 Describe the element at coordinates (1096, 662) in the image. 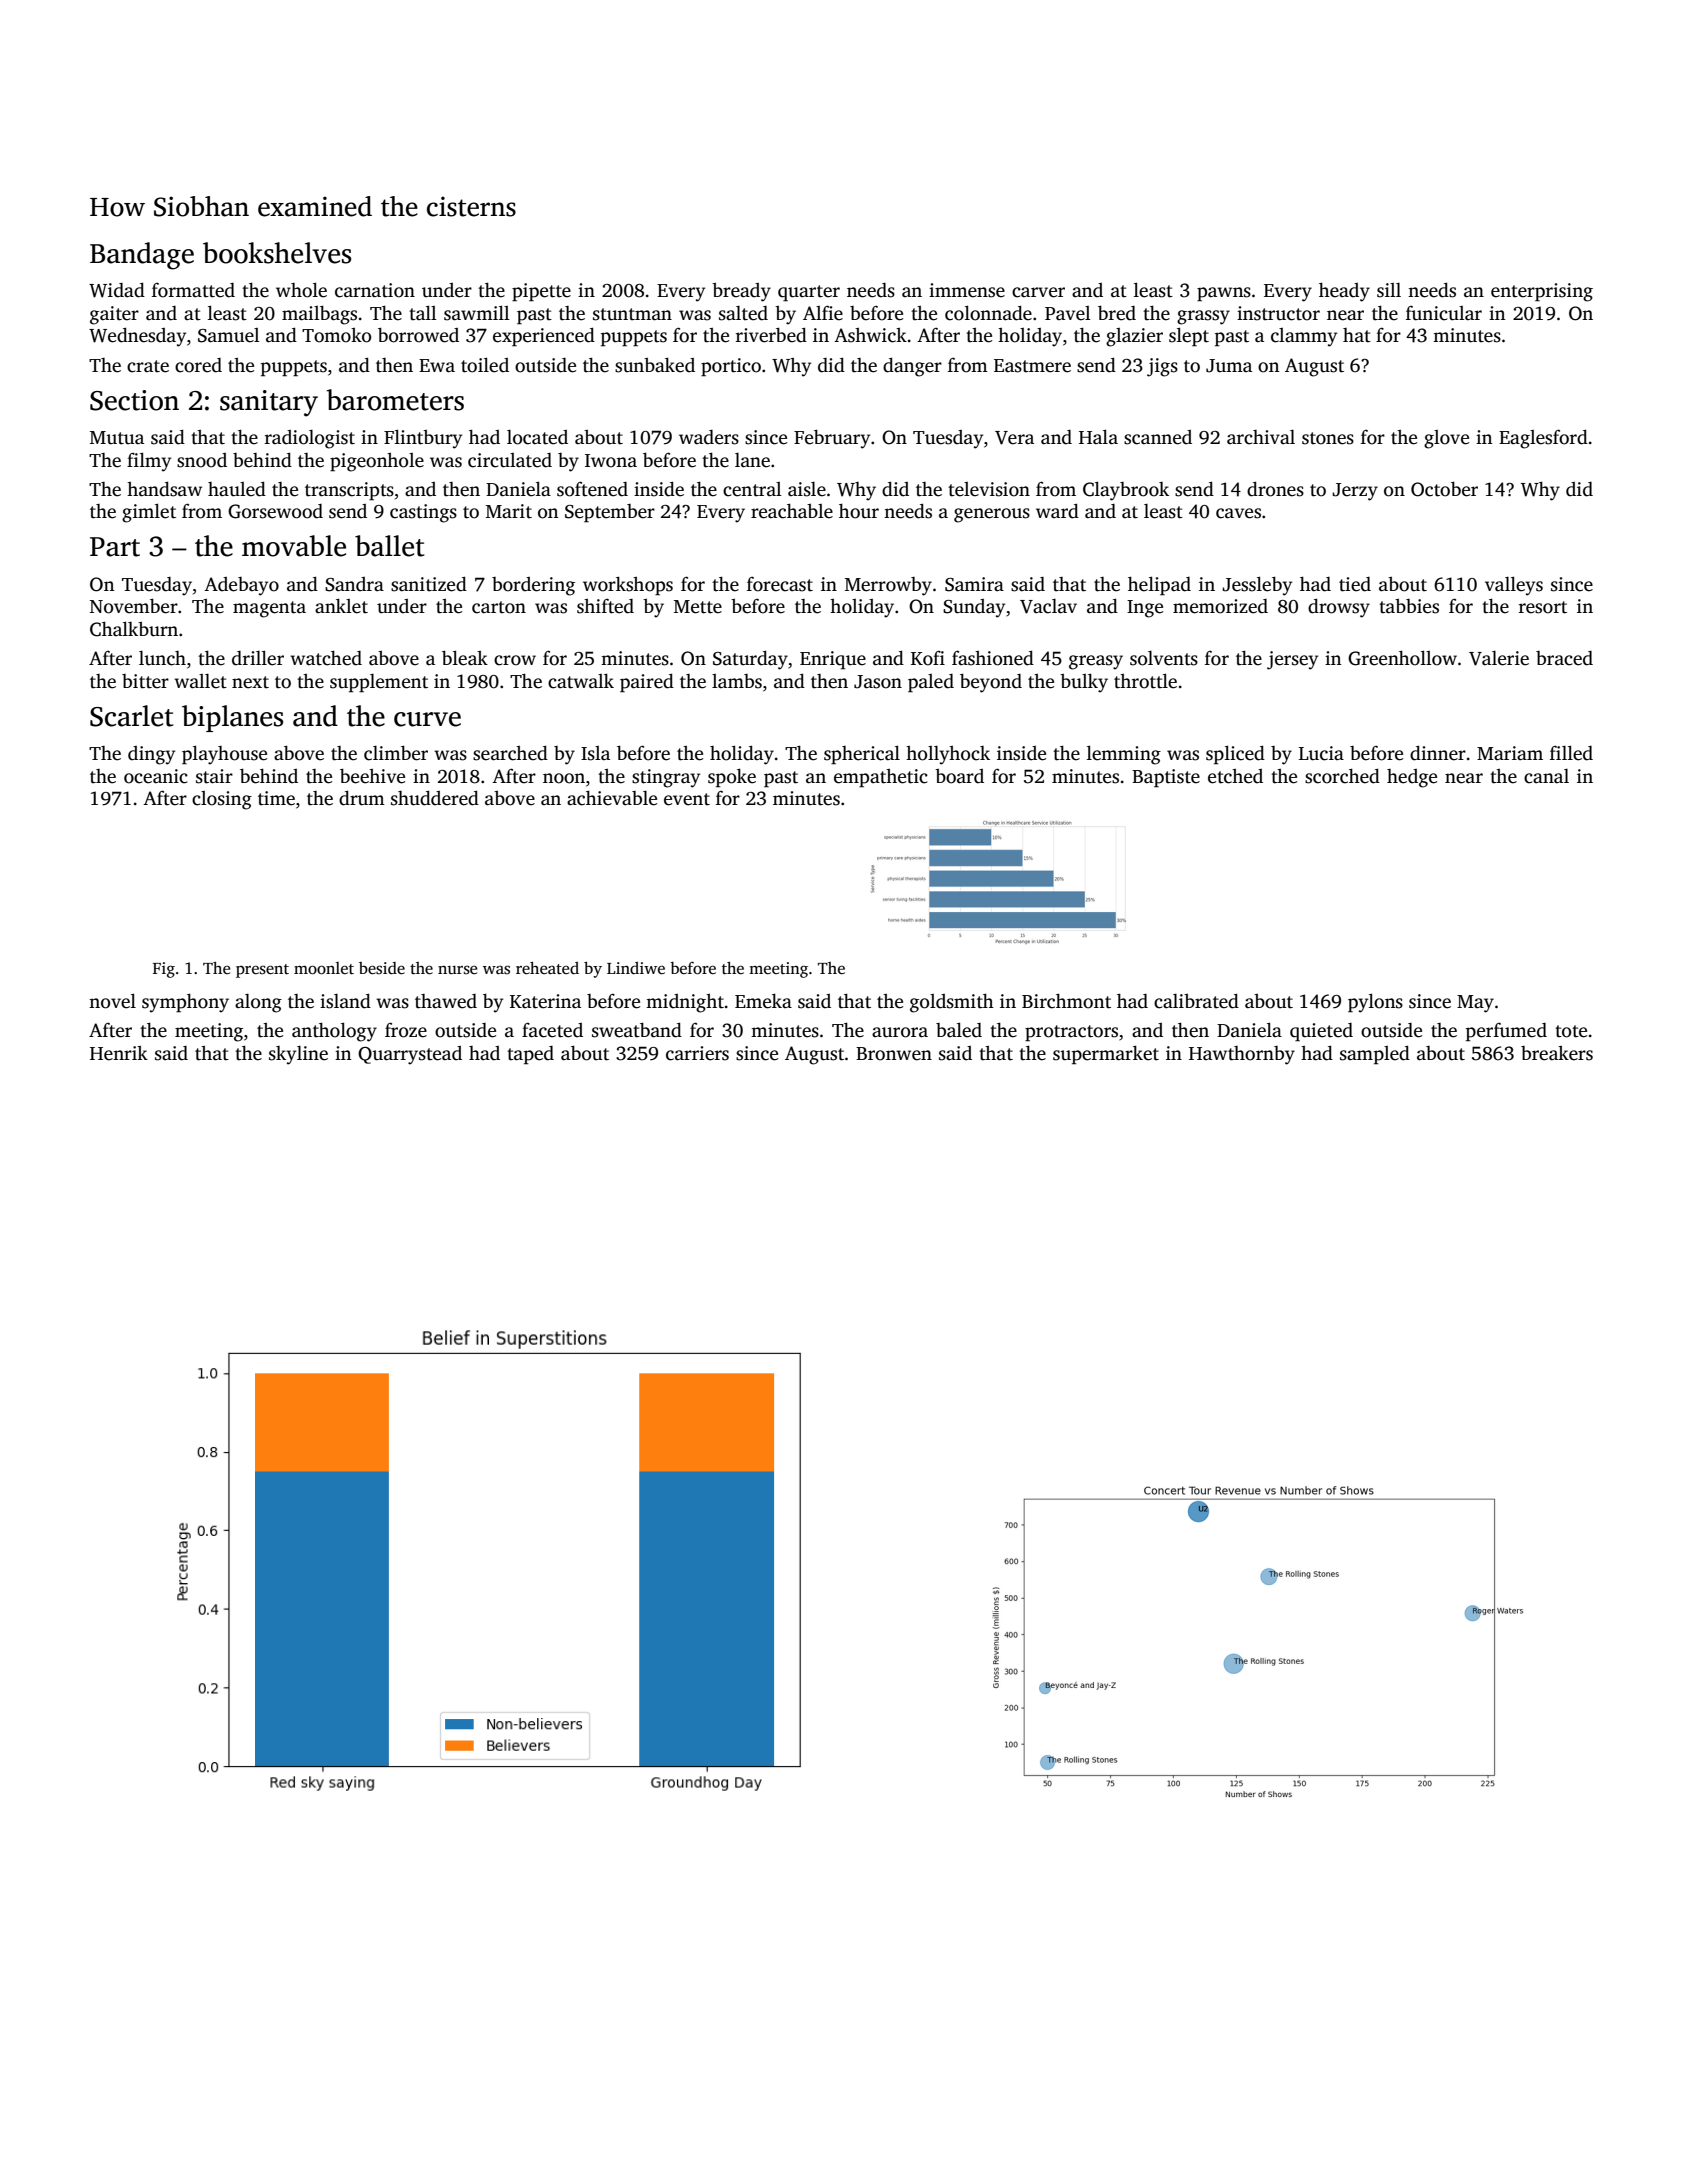

I see `greasy` at that location.
